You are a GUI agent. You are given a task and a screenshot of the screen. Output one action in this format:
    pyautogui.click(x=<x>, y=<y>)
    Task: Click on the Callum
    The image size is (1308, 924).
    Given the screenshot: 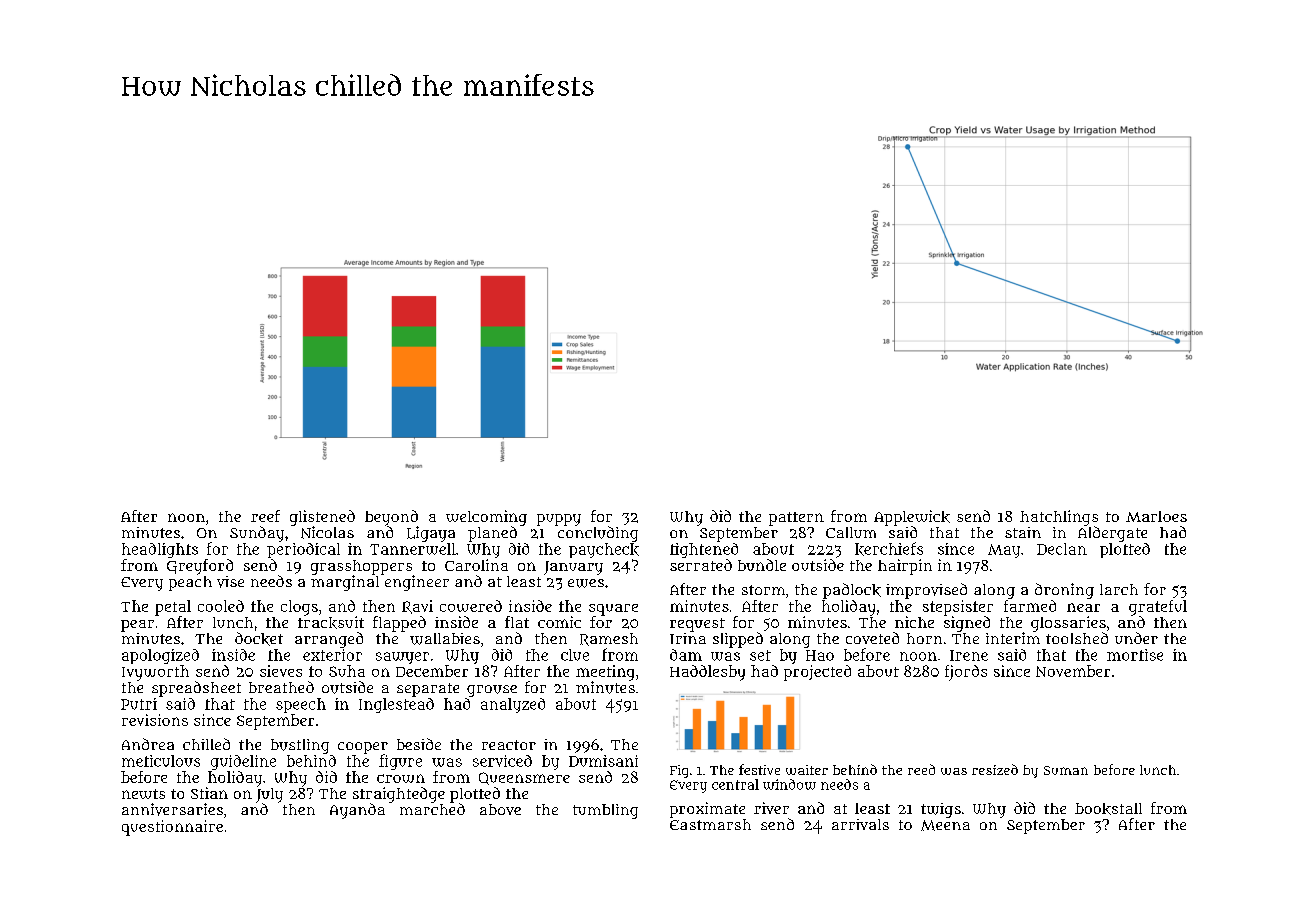 What is the action you would take?
    pyautogui.click(x=851, y=532)
